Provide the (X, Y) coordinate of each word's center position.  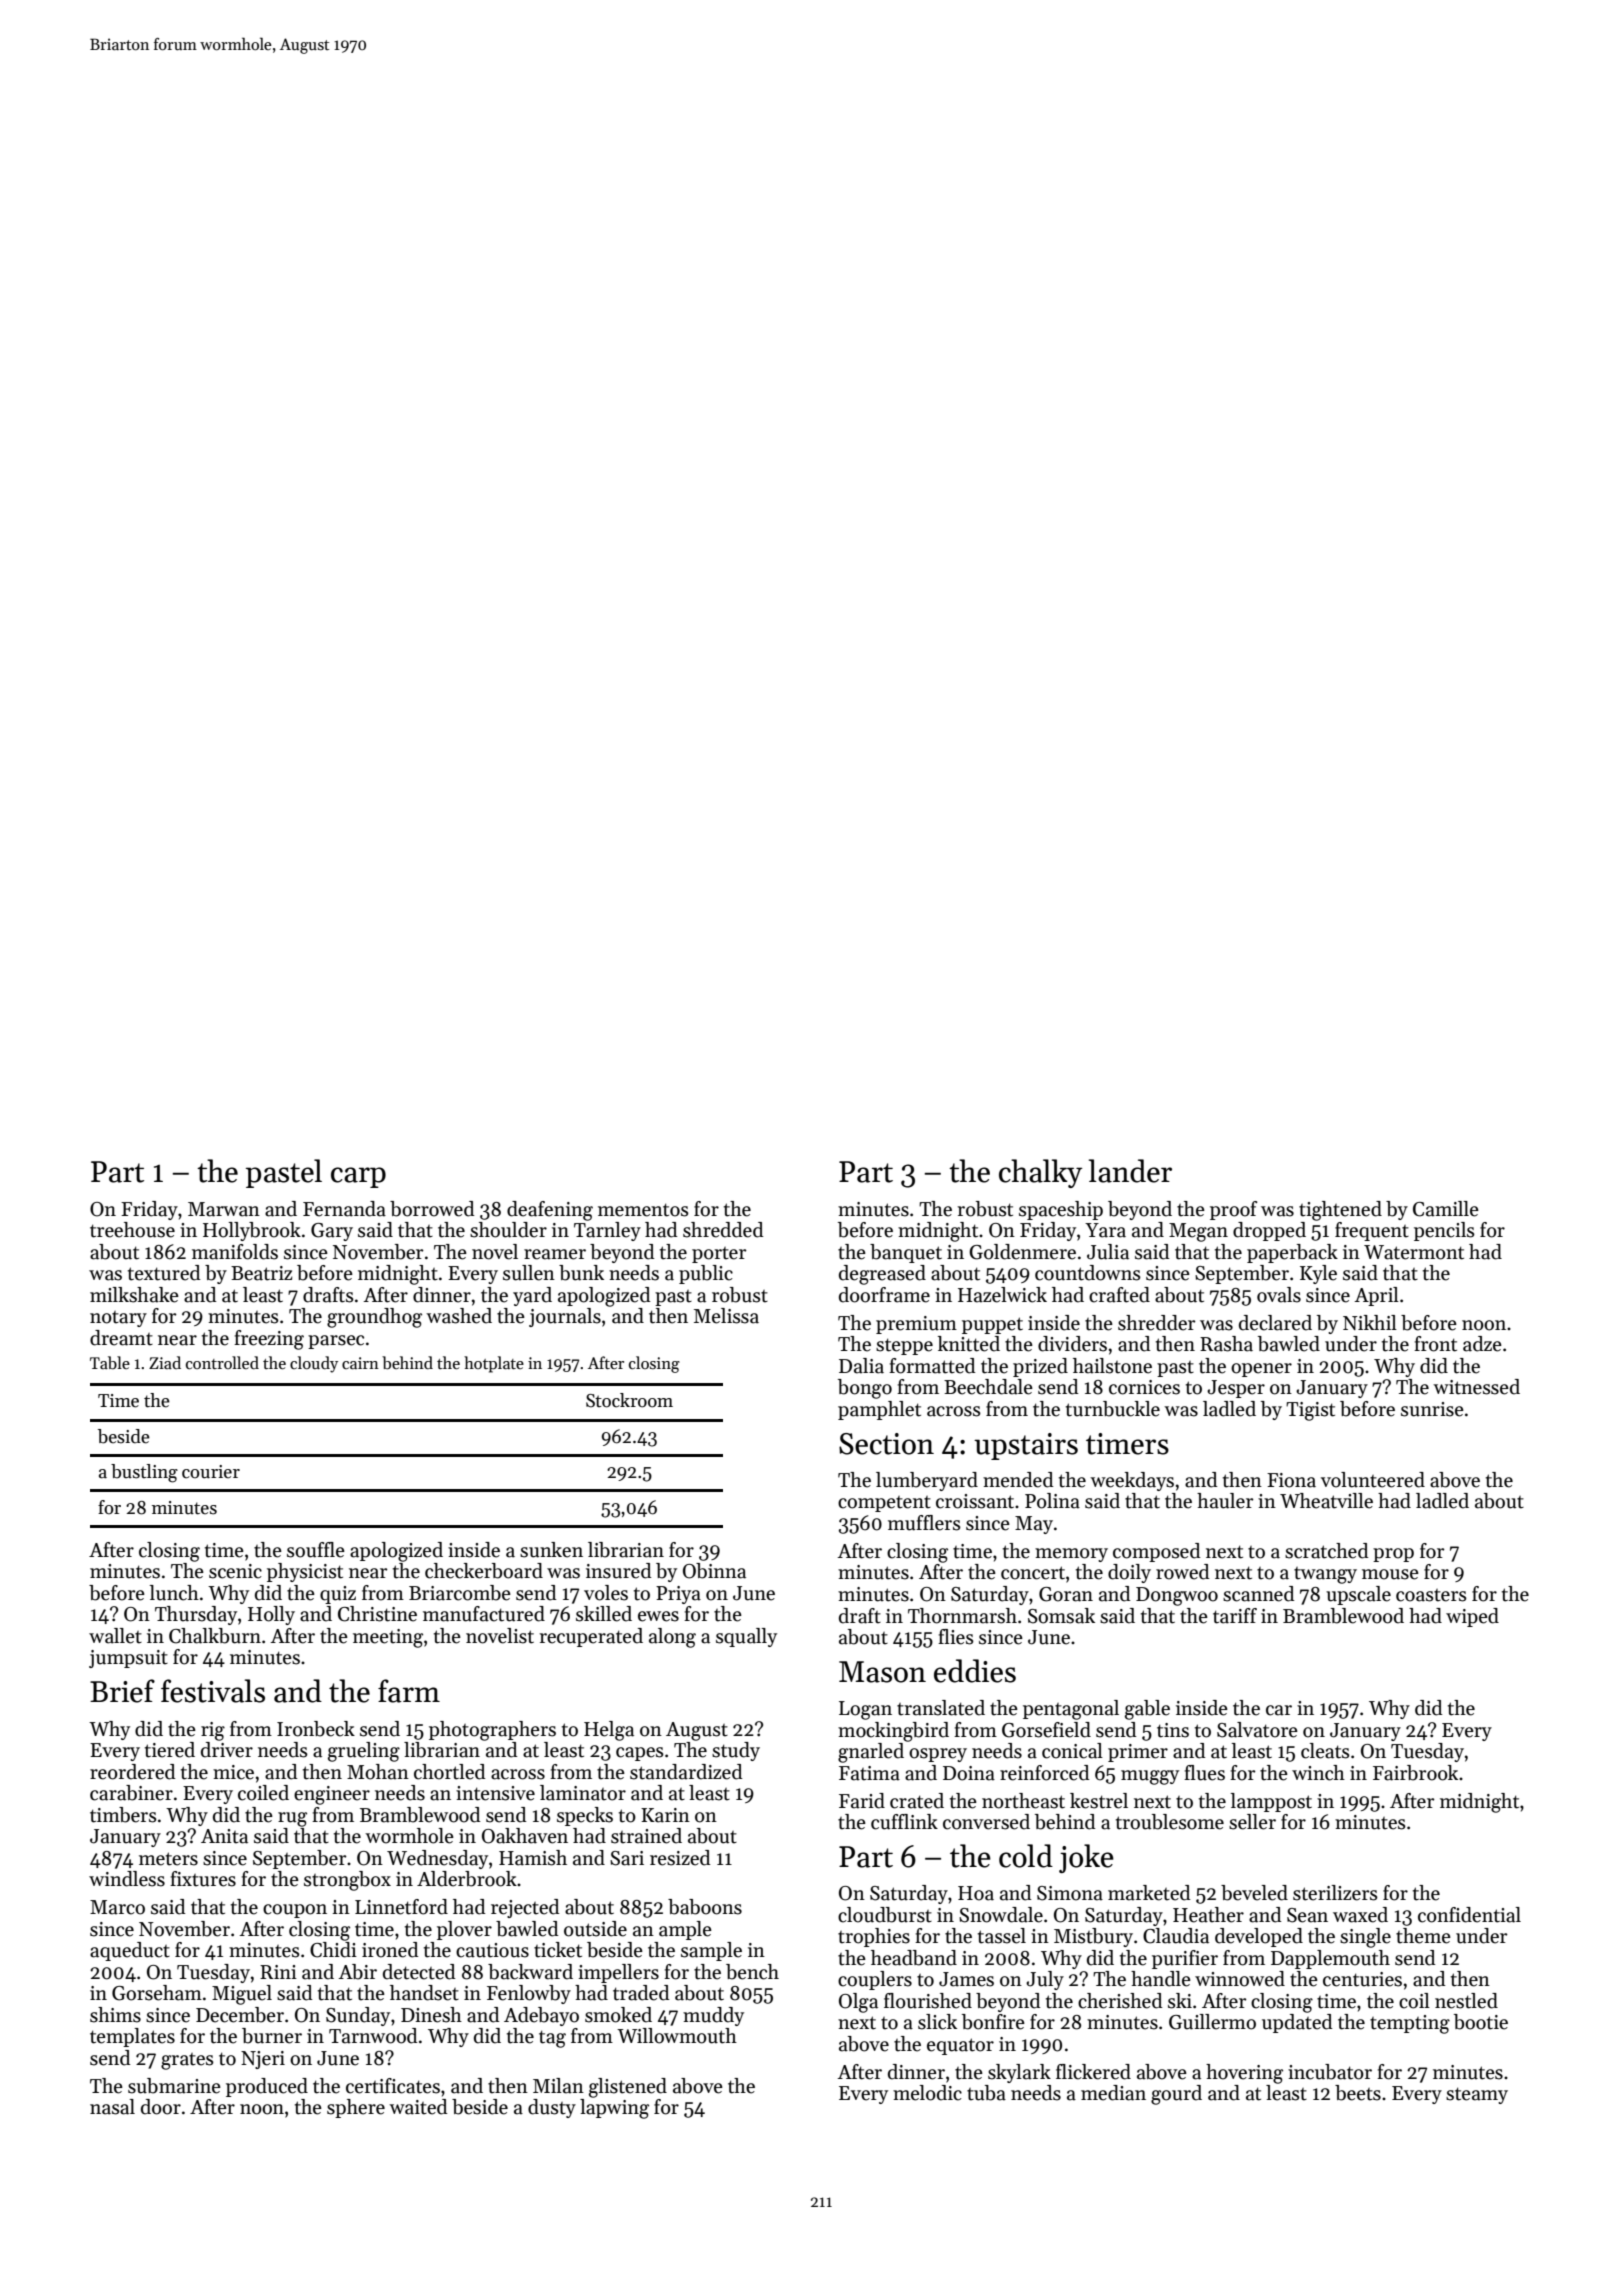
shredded (723, 1230)
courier (211, 1472)
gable (1147, 1710)
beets (1358, 2093)
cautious (492, 1950)
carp (358, 1177)
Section (886, 1444)
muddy (713, 2016)
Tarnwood (373, 2036)
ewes (658, 1616)
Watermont (1414, 1252)
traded (641, 1993)
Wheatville (1326, 1501)
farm (409, 1691)
